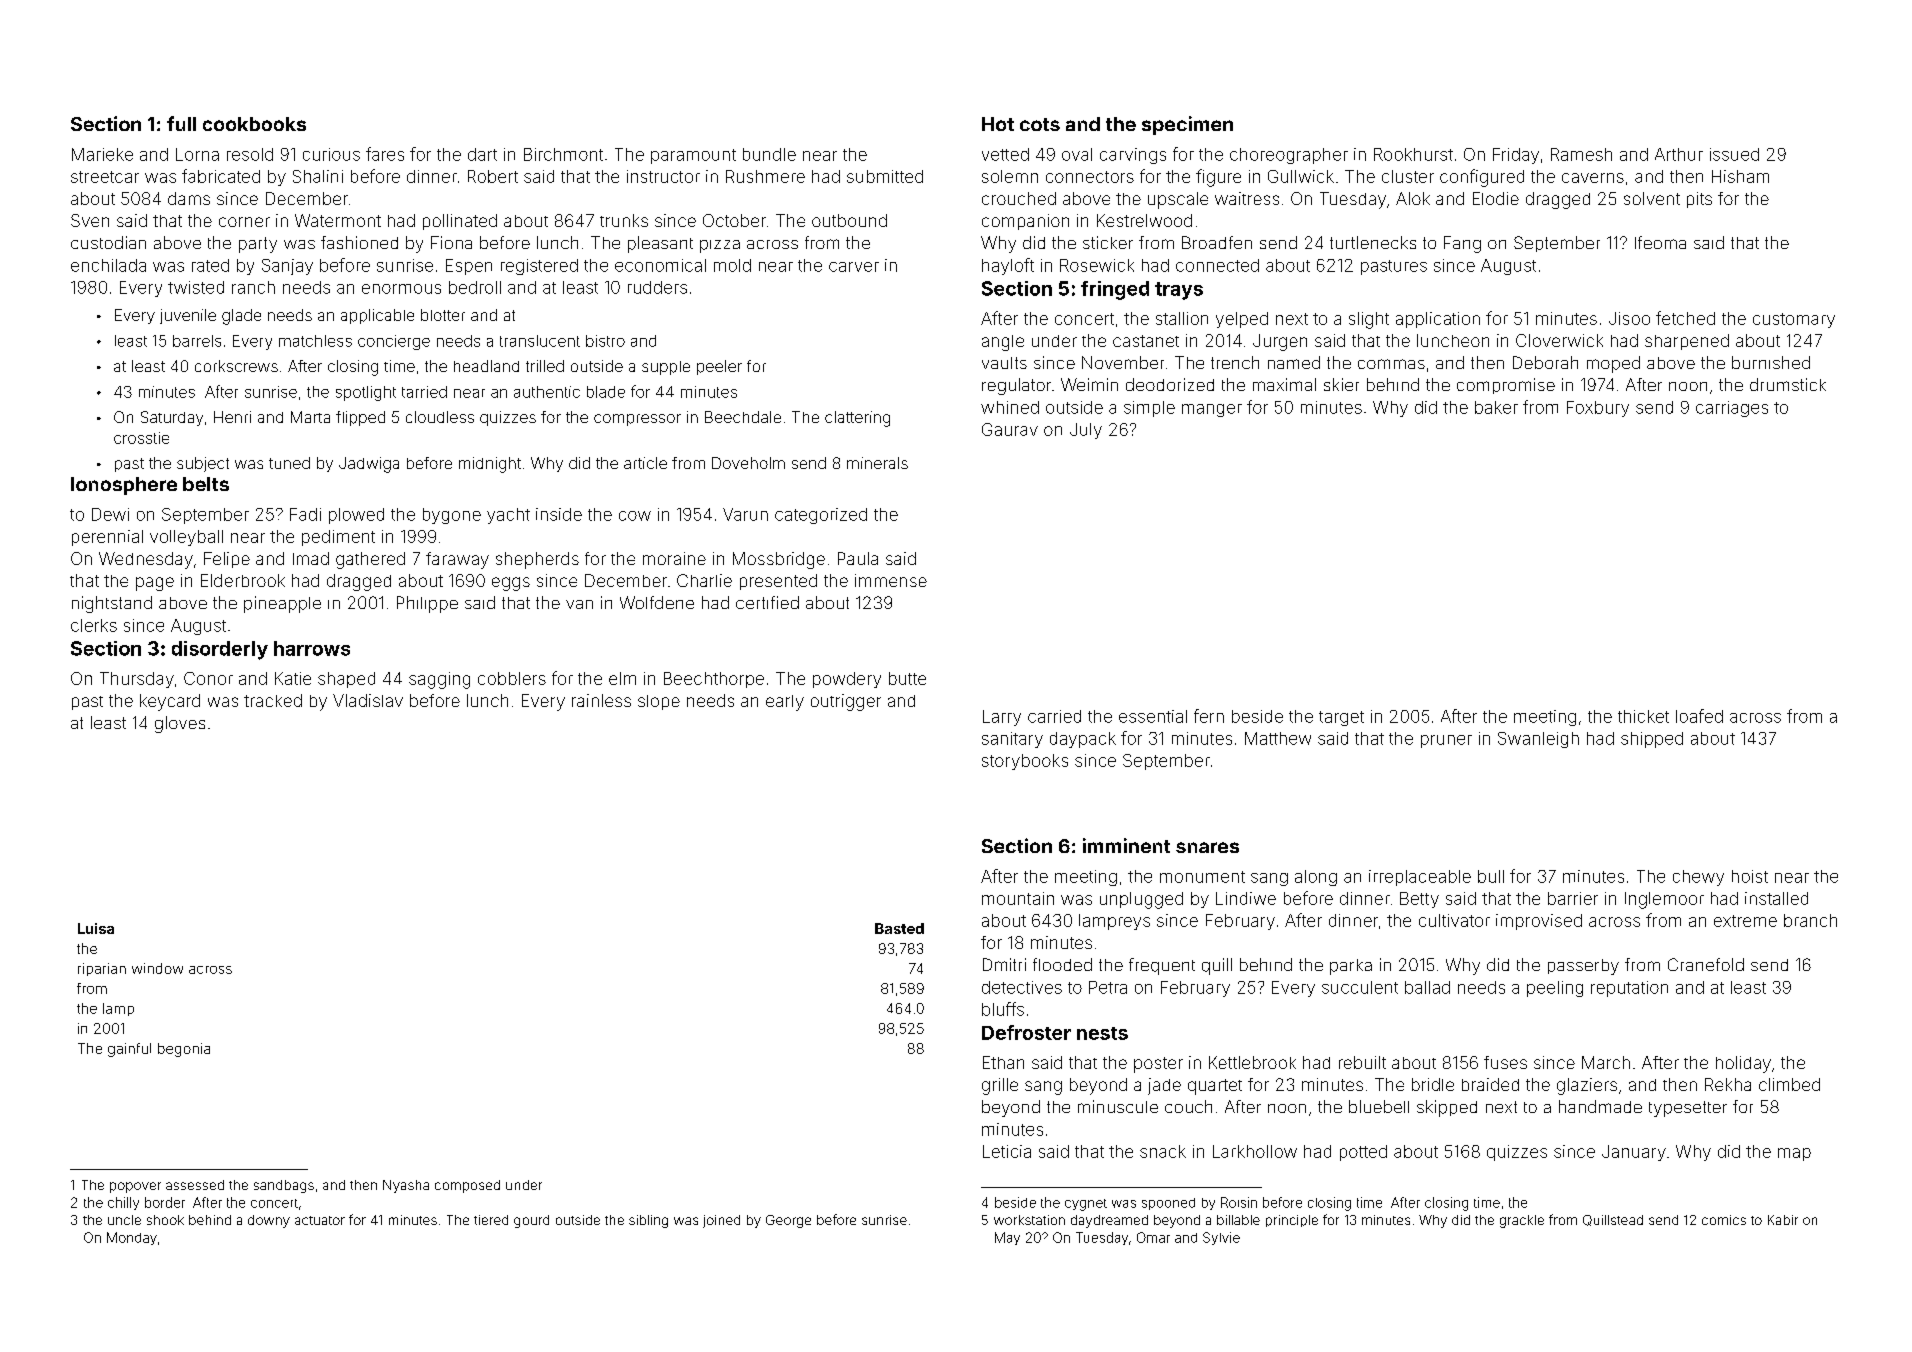  I want to click on May, so click(1007, 1238).
